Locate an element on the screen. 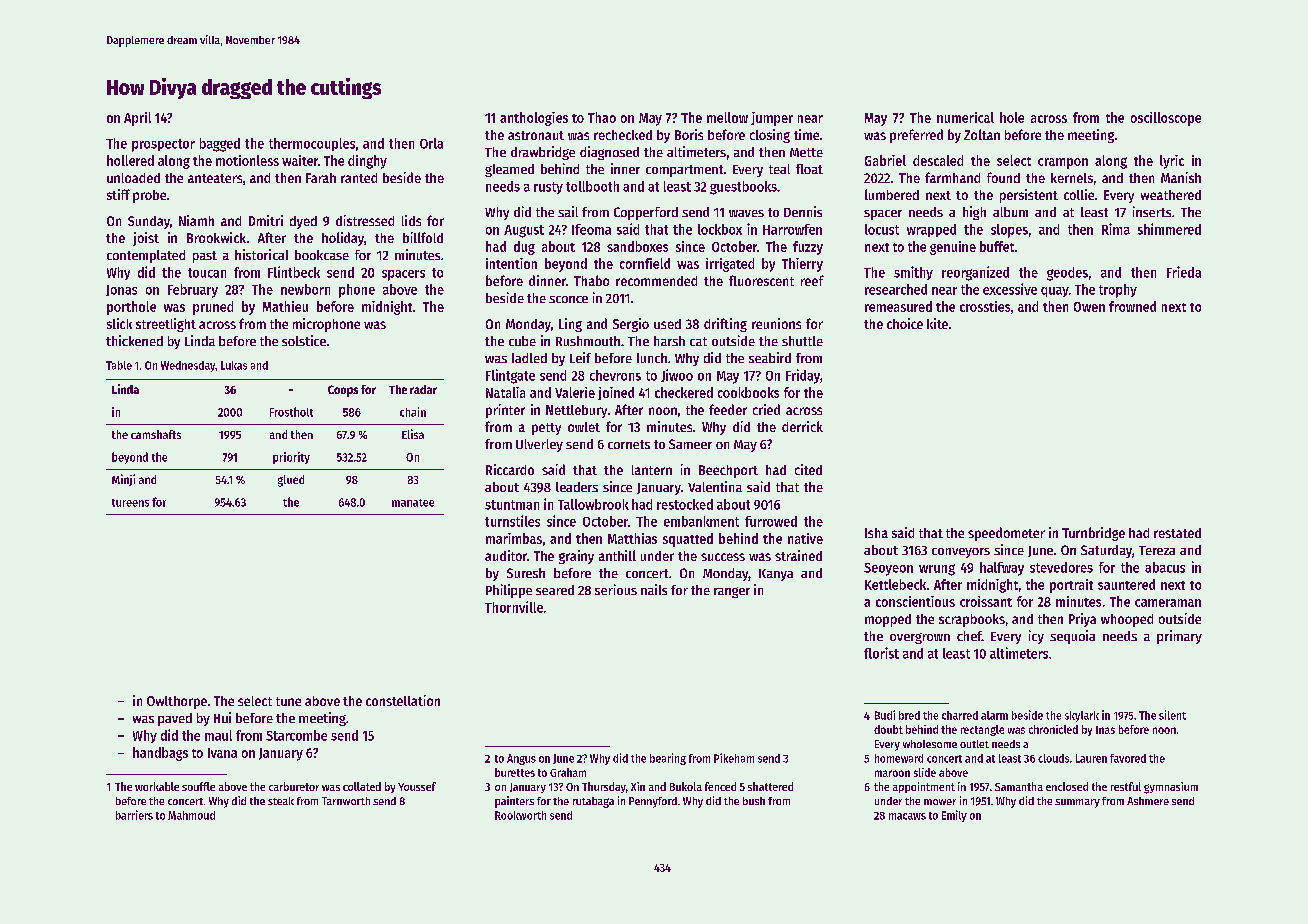 The height and width of the screenshot is (924, 1308). Mahmoud is located at coordinates (191, 815).
